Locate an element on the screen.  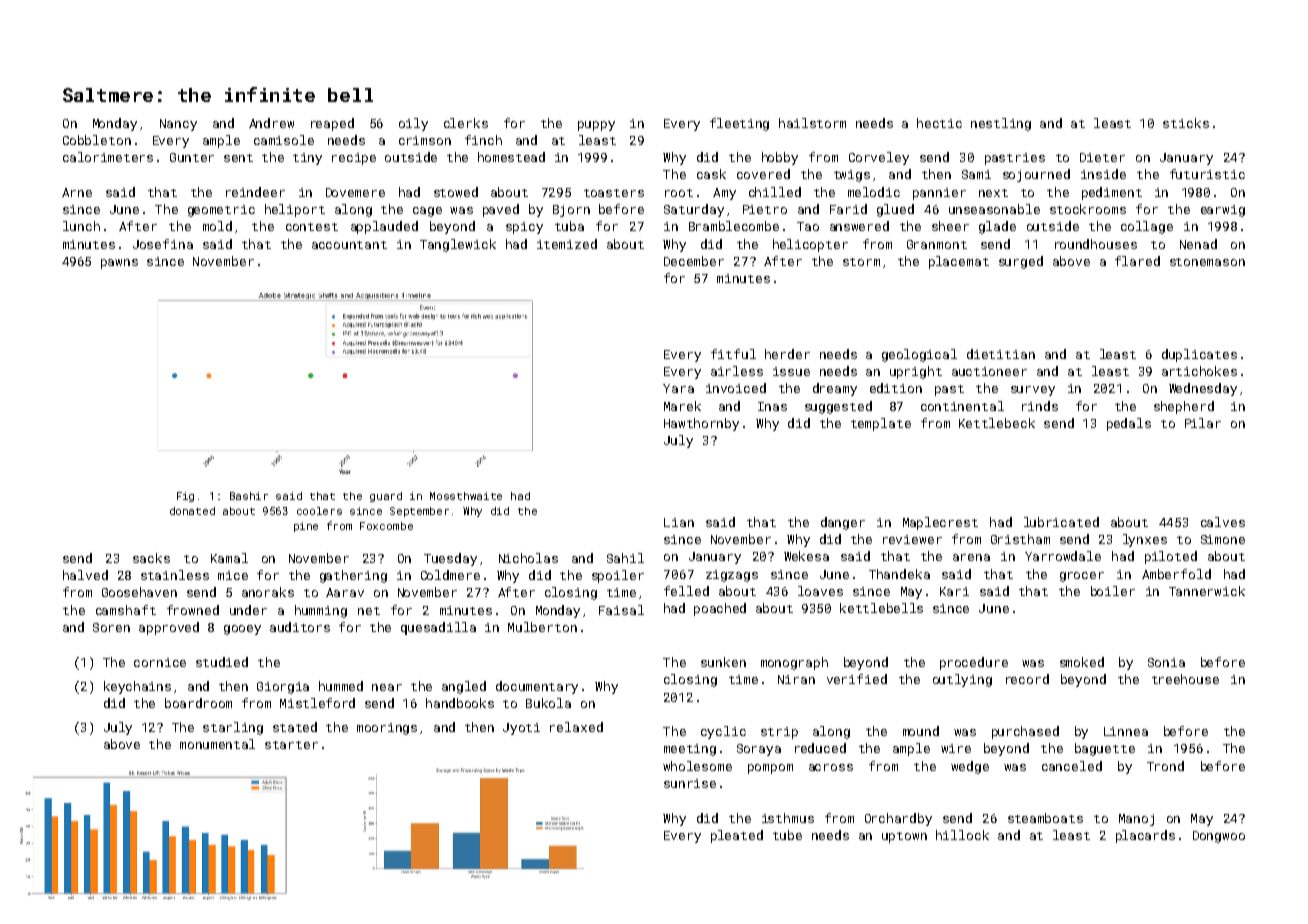
mice is located at coordinates (233, 575).
